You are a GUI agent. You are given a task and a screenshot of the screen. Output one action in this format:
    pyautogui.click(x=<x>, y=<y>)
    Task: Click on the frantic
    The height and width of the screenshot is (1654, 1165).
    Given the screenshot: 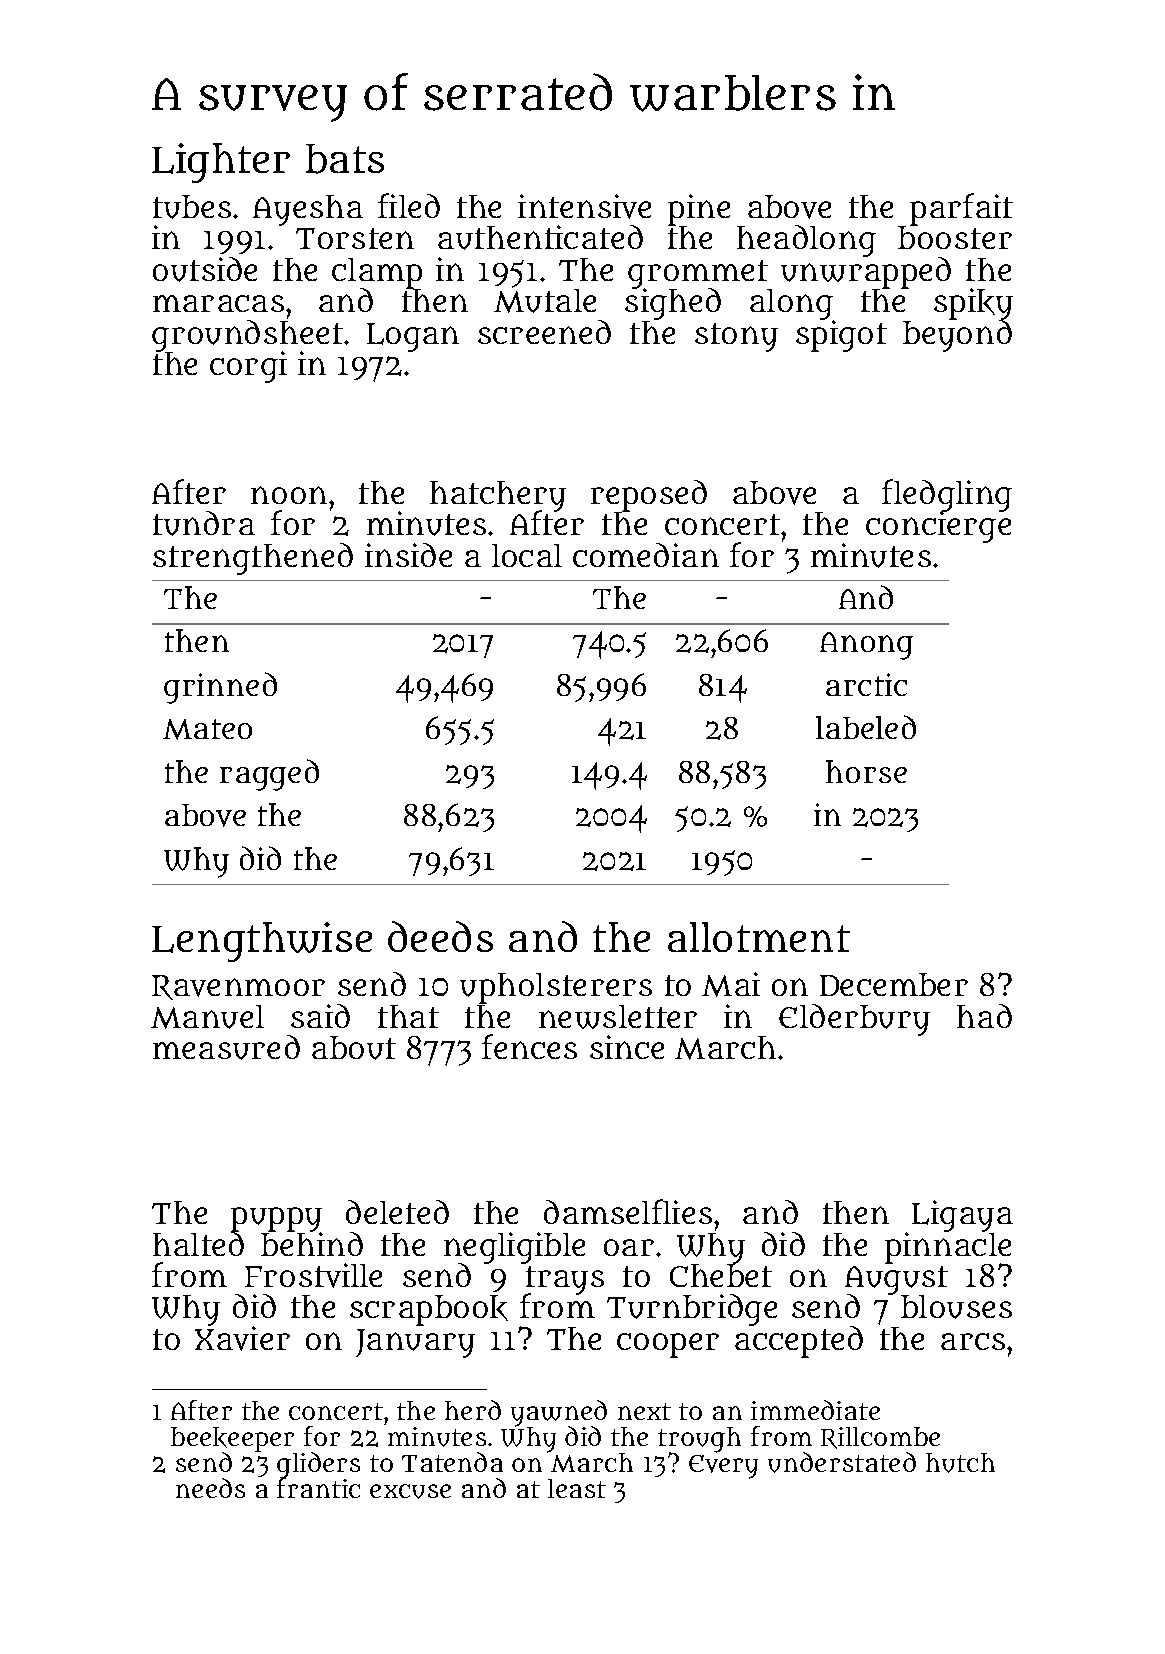 What is the action you would take?
    pyautogui.click(x=318, y=1488)
